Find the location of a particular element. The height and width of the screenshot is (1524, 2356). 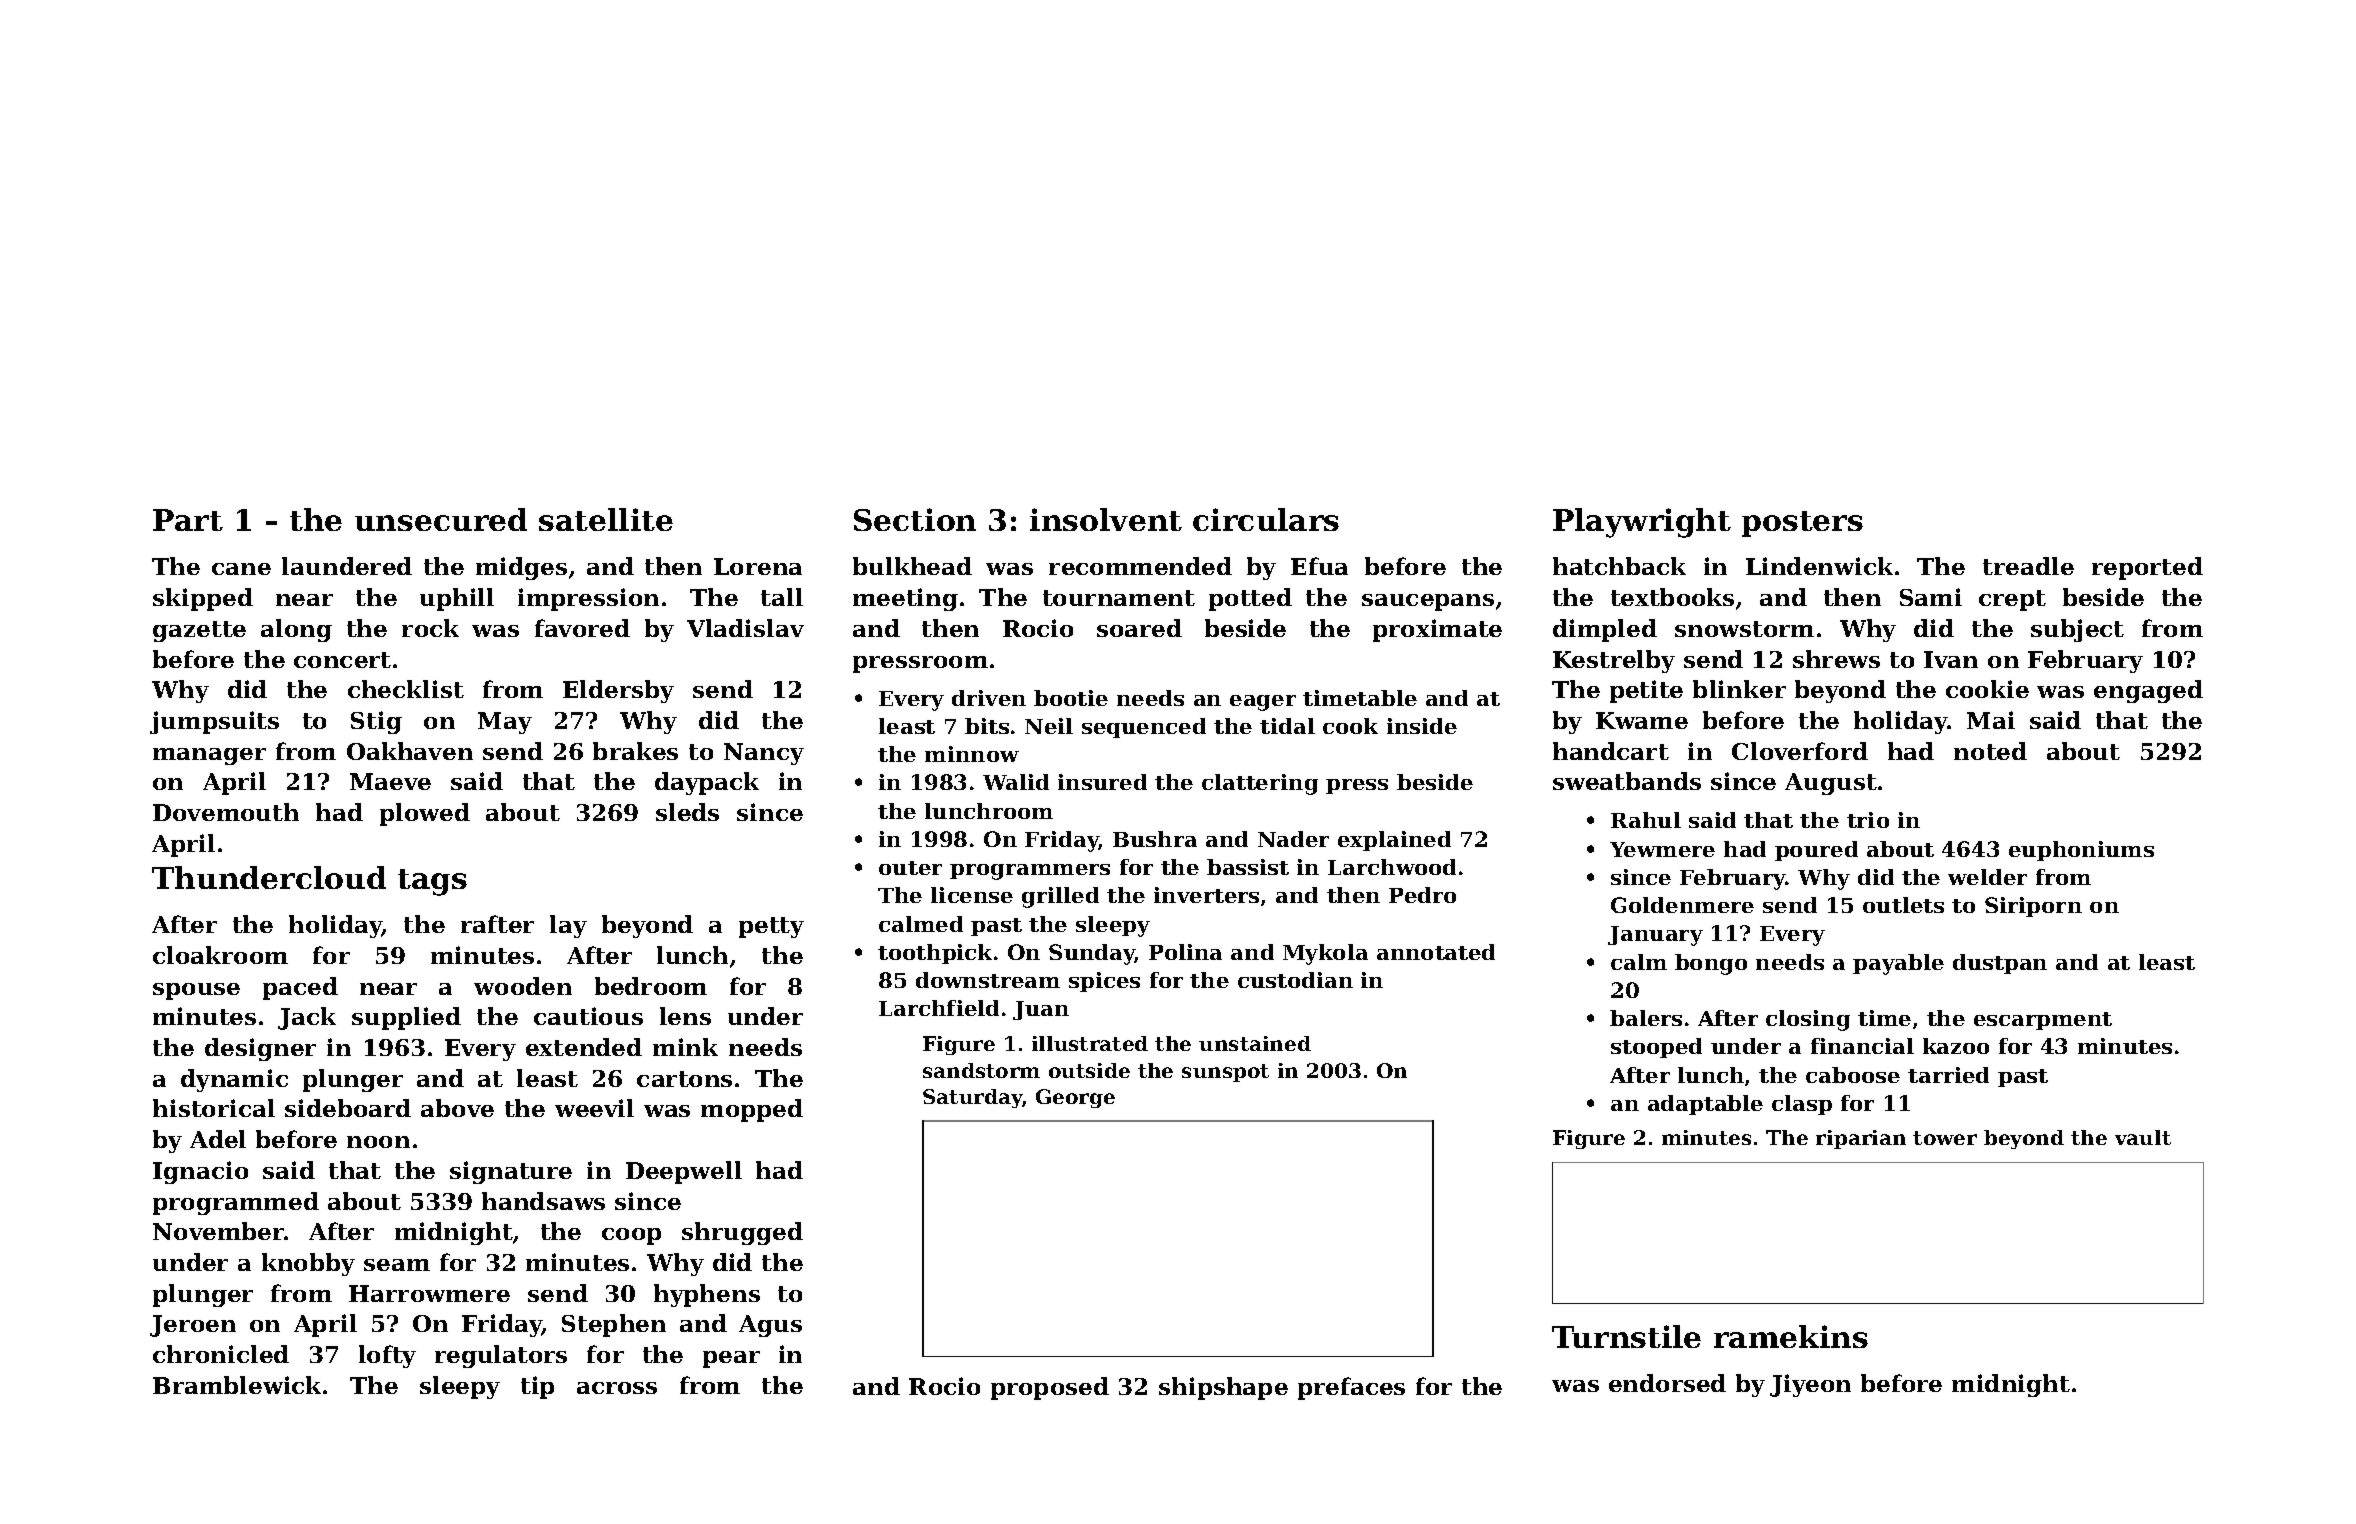

Jiyeon is located at coordinates (1810, 1385).
